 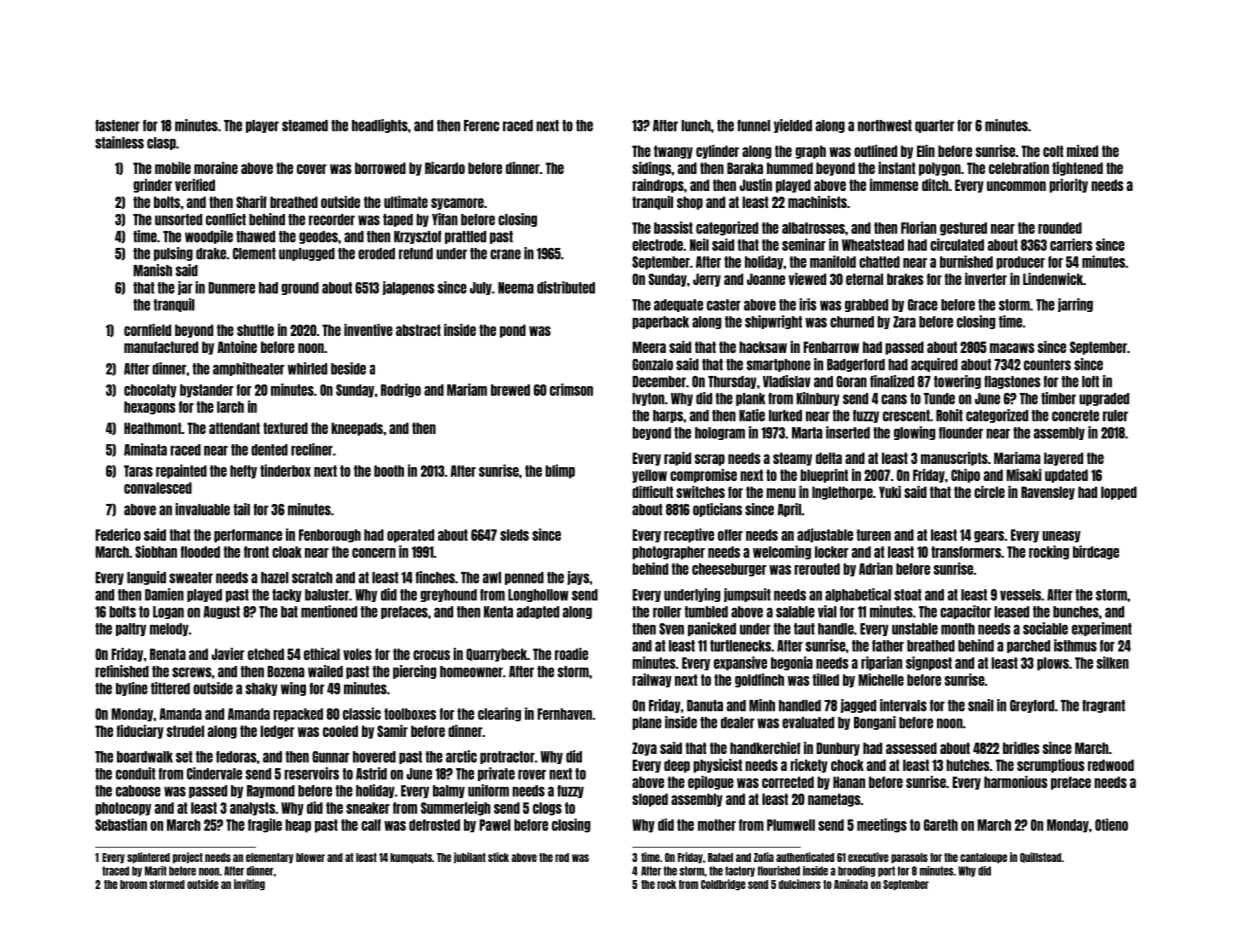 I want to click on tightened, so click(x=1077, y=169).
